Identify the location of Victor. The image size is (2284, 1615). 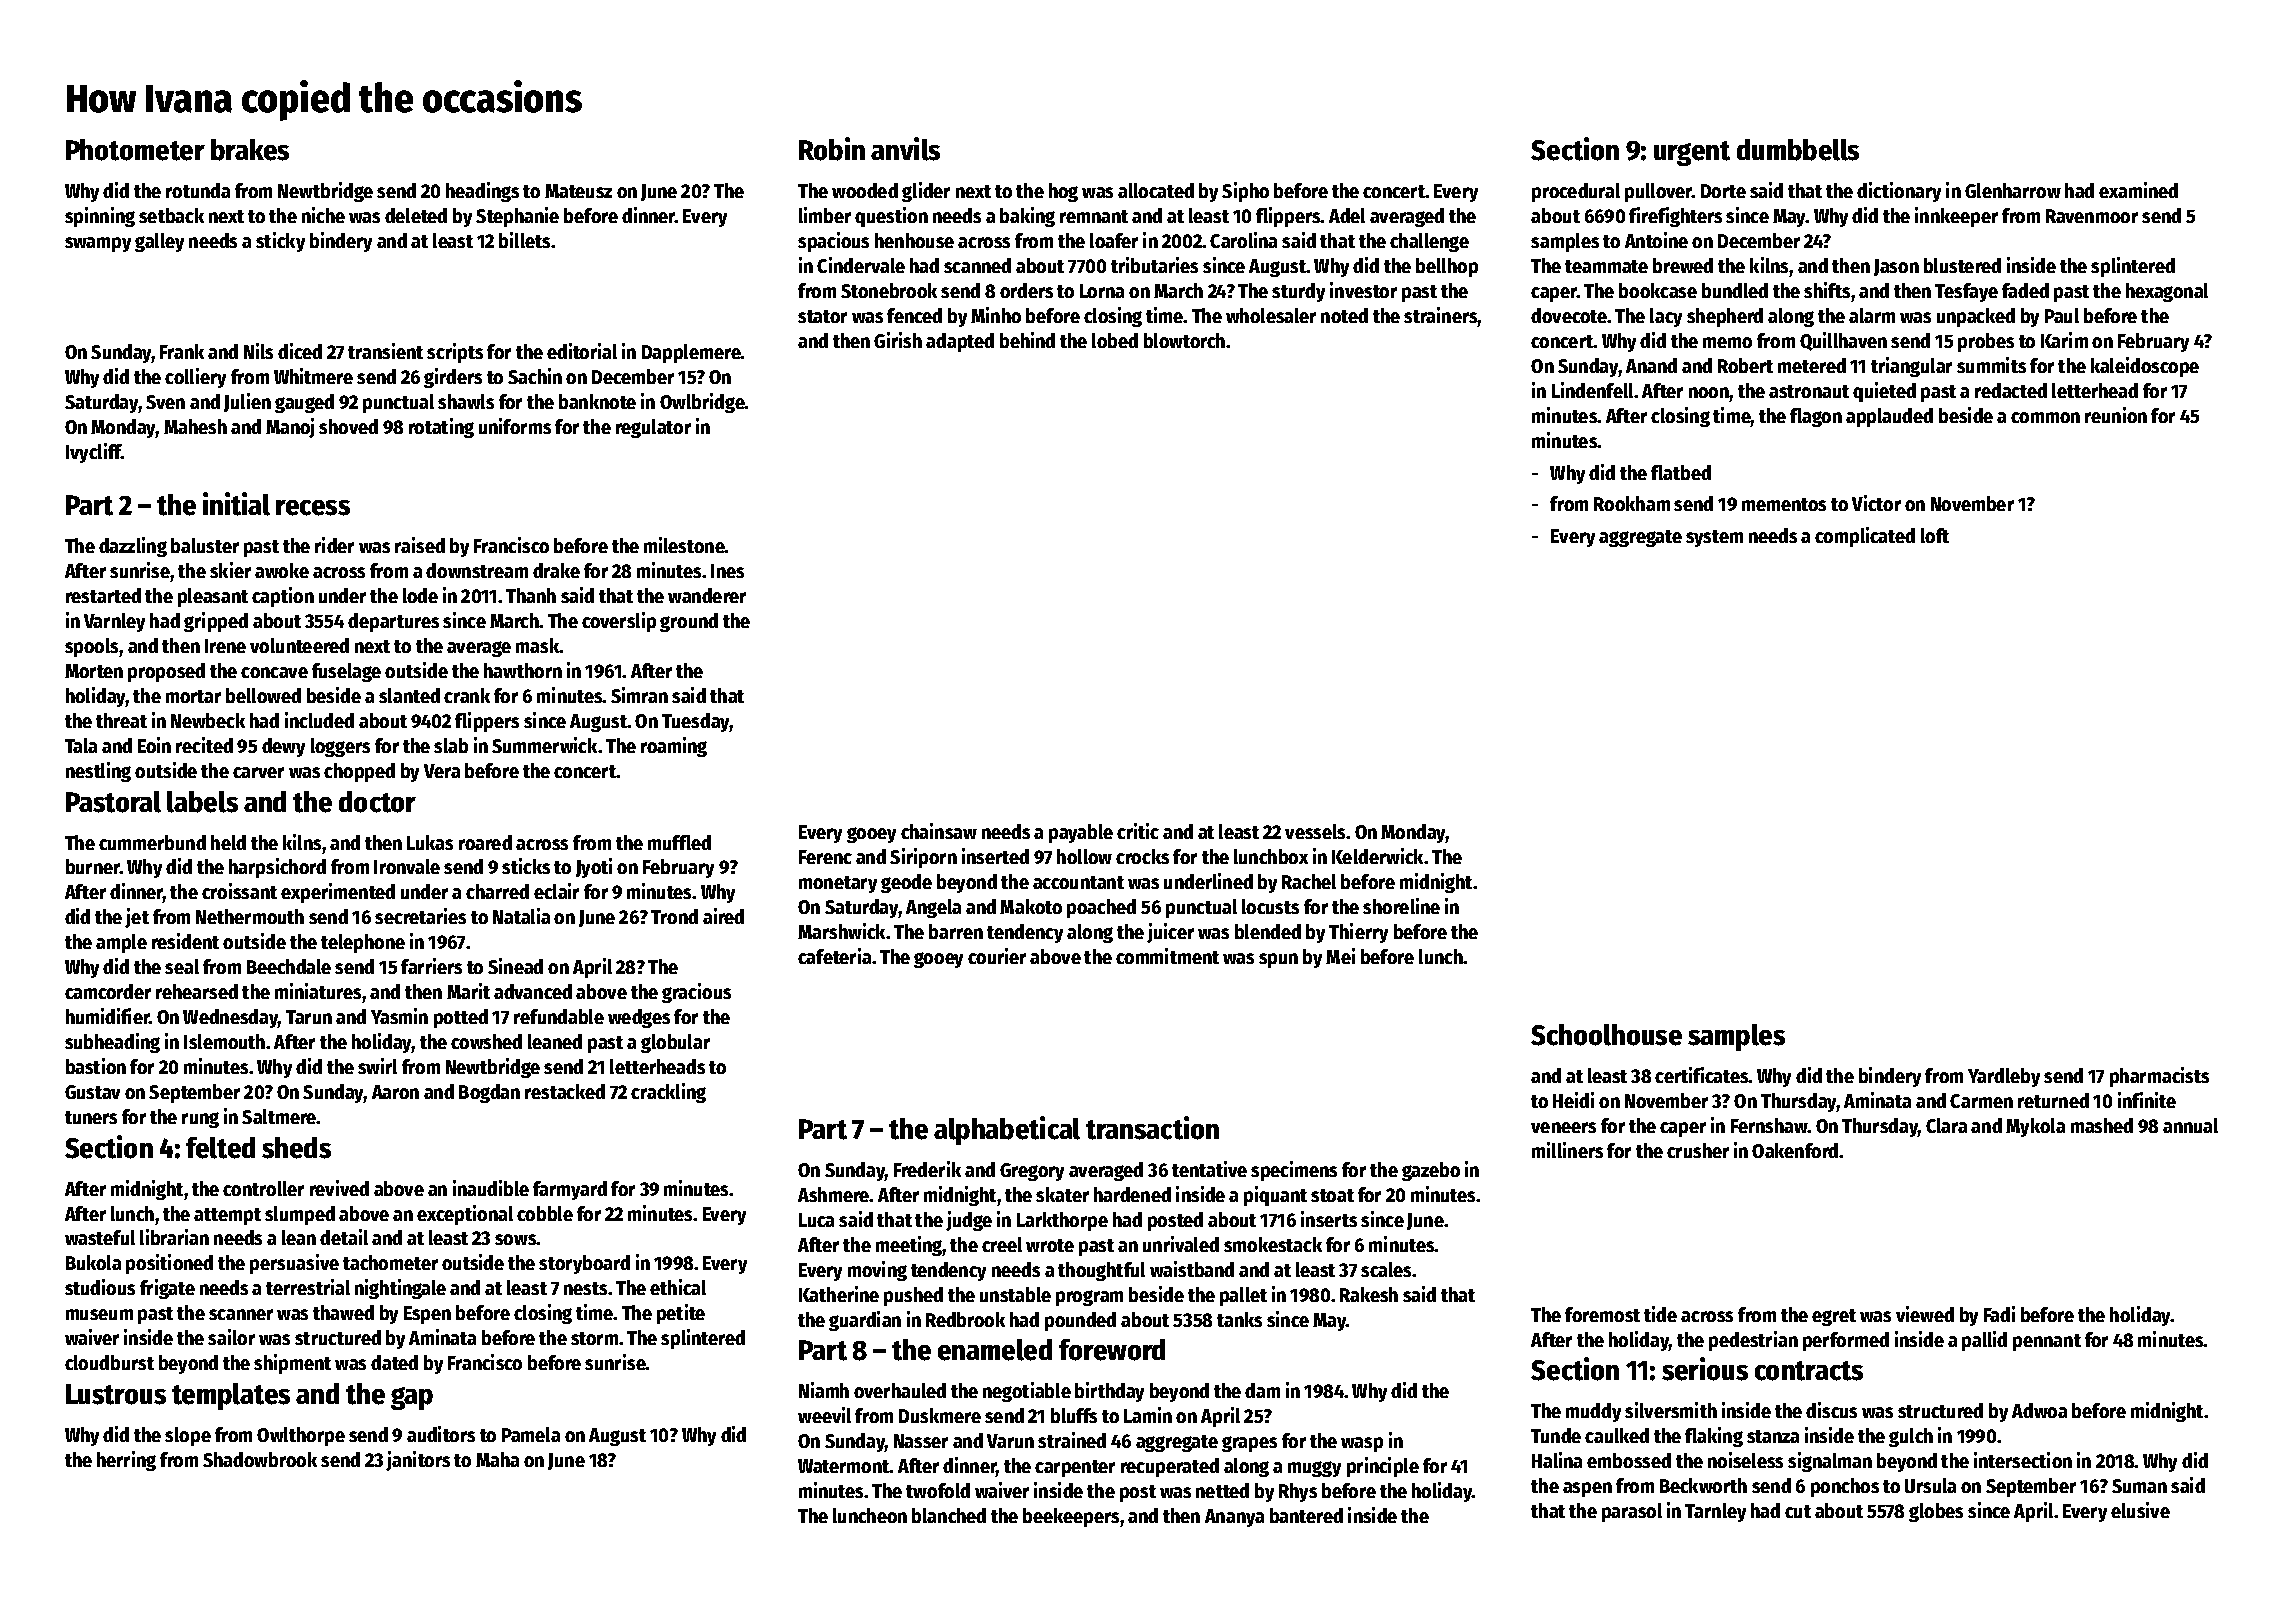
(1876, 503).
